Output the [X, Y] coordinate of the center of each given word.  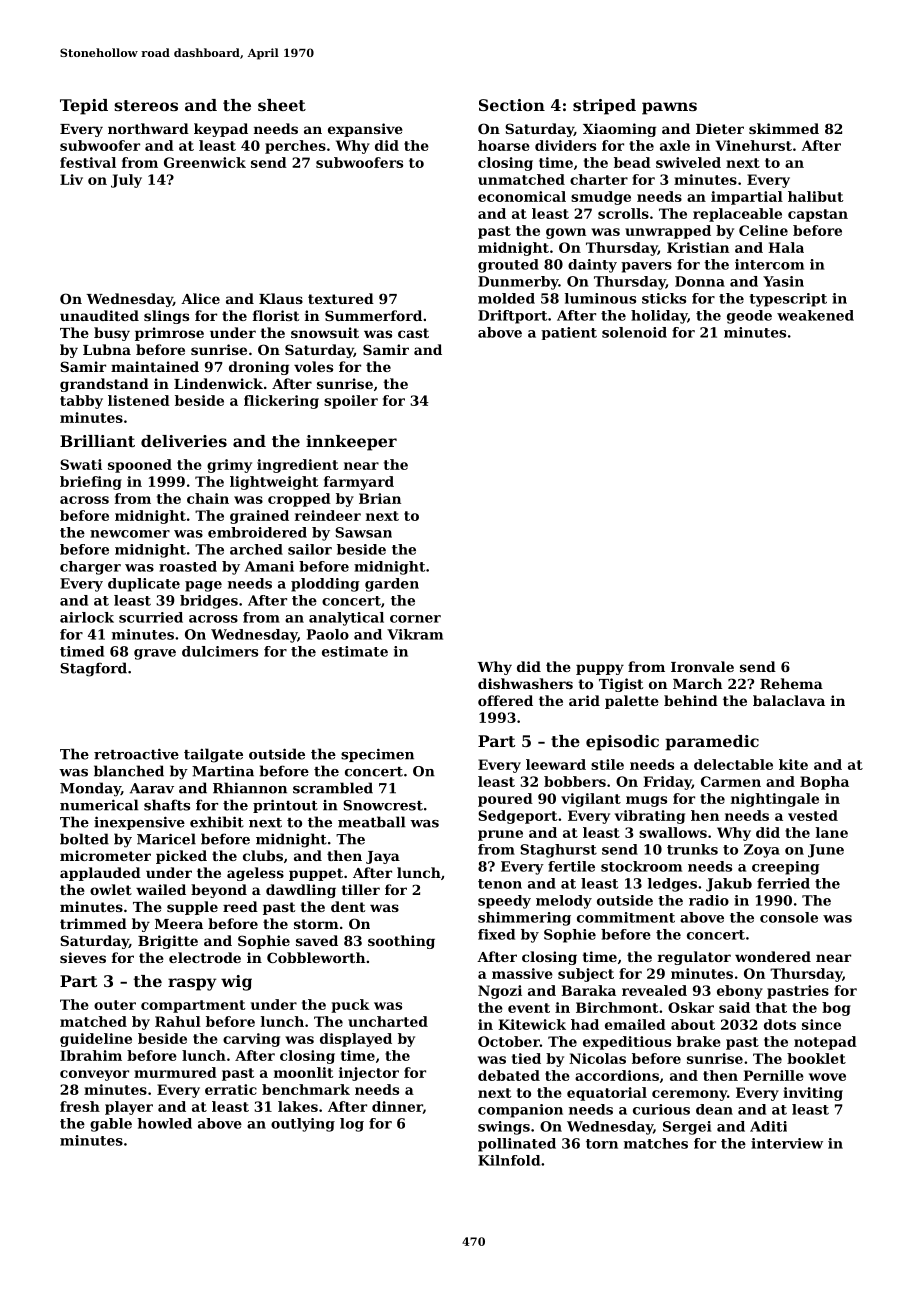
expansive [365, 130]
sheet [282, 105]
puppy [600, 669]
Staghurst [558, 851]
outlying [303, 1125]
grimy [229, 466]
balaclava [789, 700]
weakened [815, 315]
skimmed [784, 128]
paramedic [712, 743]
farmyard [359, 483]
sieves [83, 957]
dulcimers [220, 651]
